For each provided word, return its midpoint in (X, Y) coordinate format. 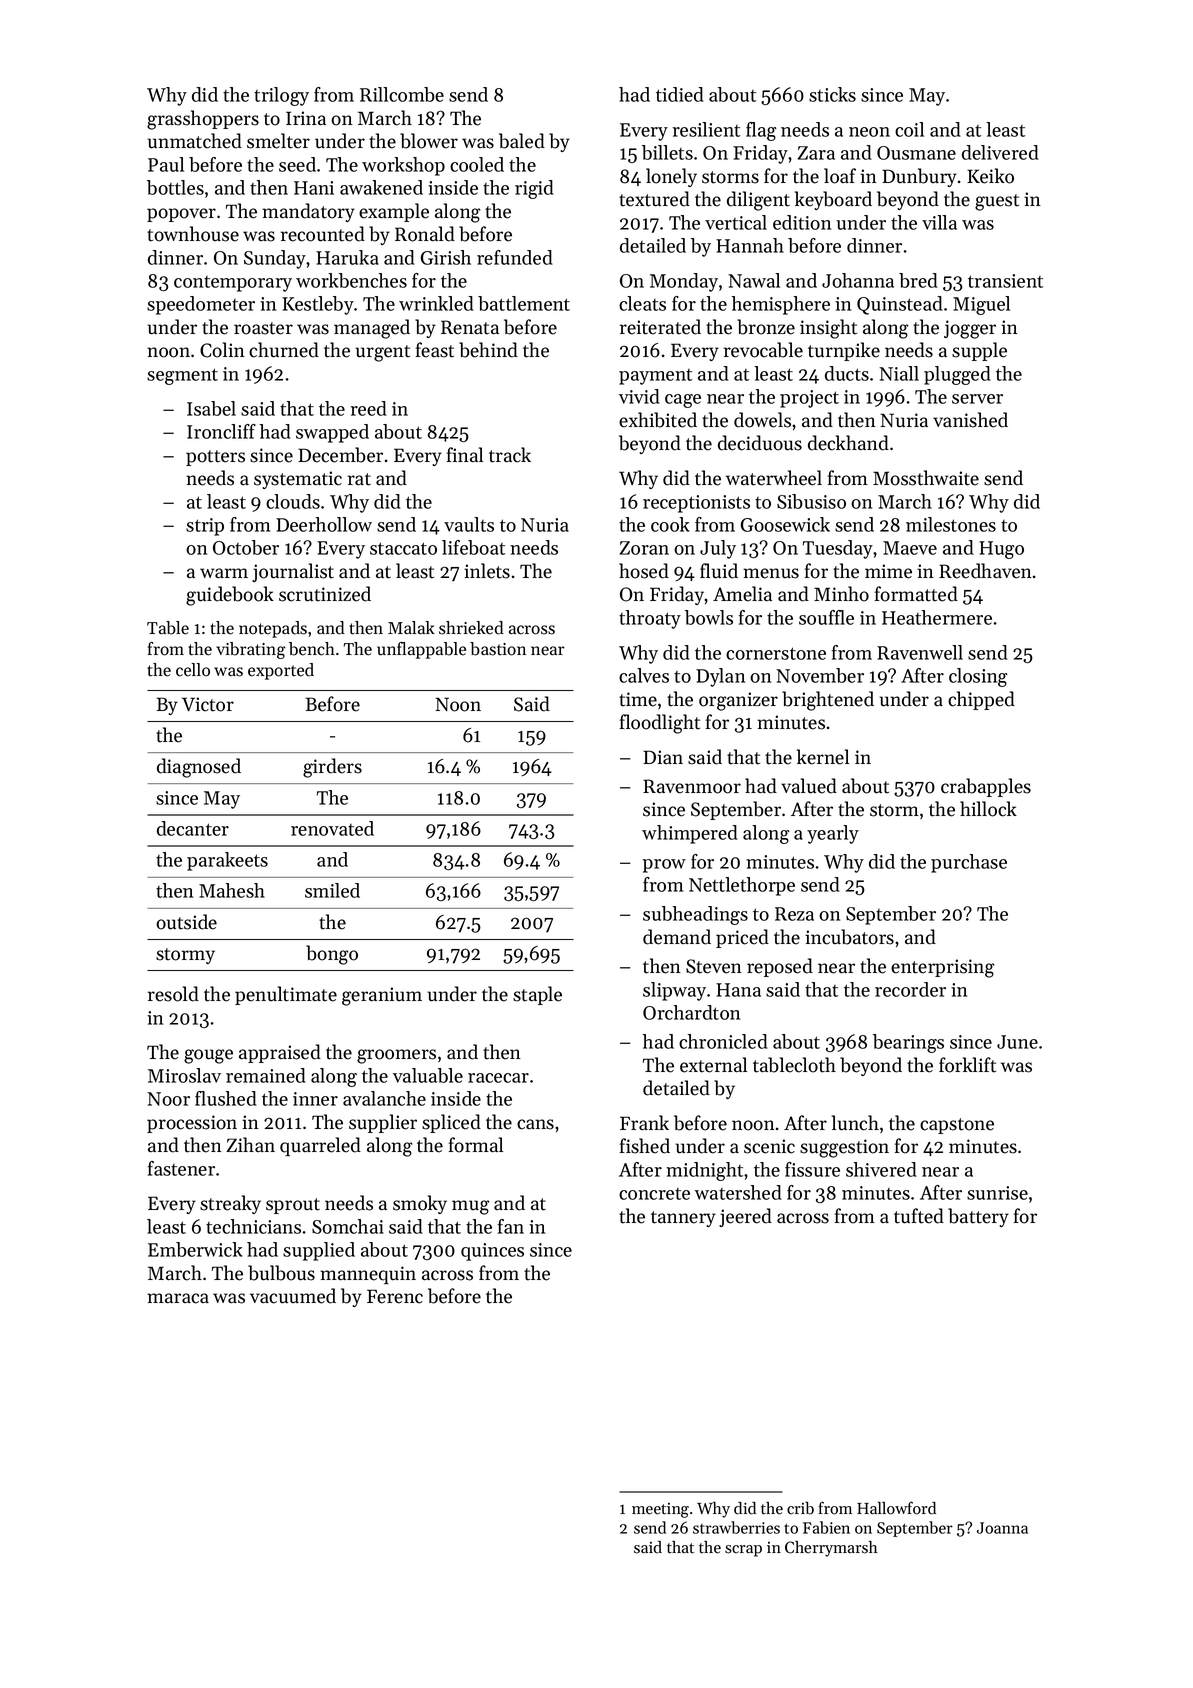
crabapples (986, 787)
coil (909, 129)
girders (332, 768)
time (638, 699)
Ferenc (395, 1296)
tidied (680, 94)
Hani (314, 188)
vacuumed (293, 1296)
